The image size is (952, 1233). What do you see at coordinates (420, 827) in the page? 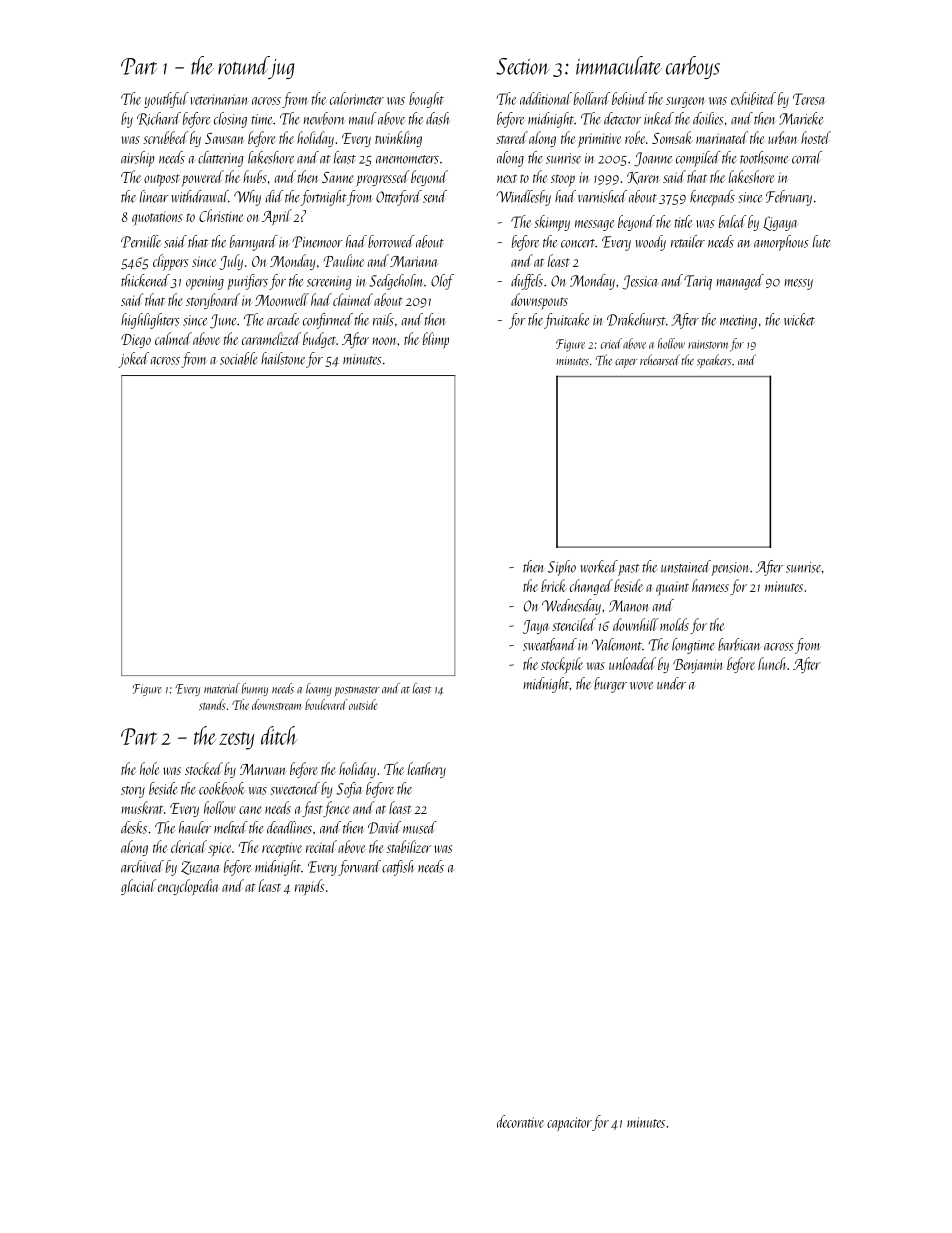
I see `mused` at bounding box center [420, 827].
